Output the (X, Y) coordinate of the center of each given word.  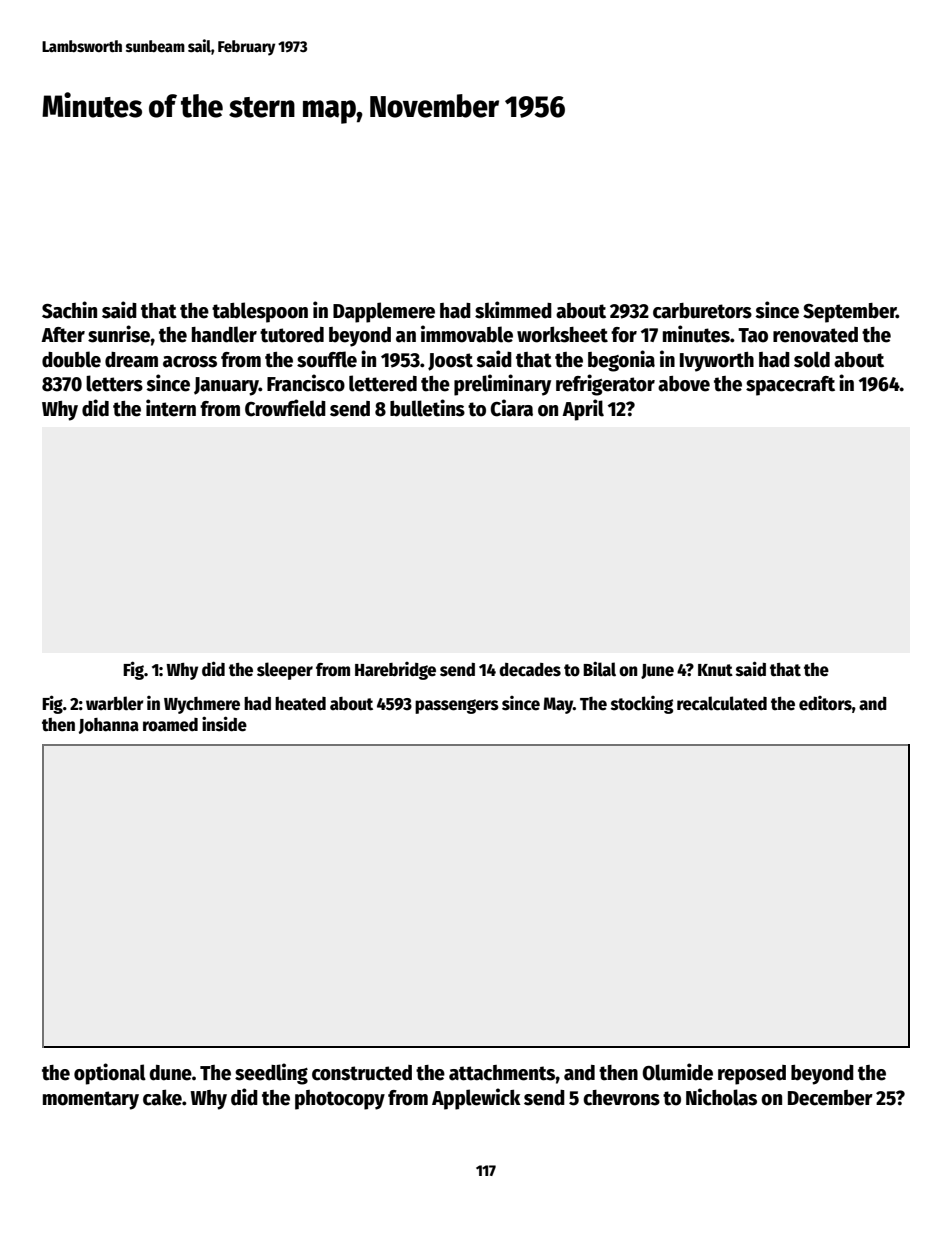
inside (224, 724)
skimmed (513, 310)
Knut (715, 670)
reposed (752, 1075)
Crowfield (285, 408)
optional (110, 1074)
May (558, 705)
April (583, 410)
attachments (502, 1073)
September (849, 313)
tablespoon (260, 312)
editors (825, 703)
